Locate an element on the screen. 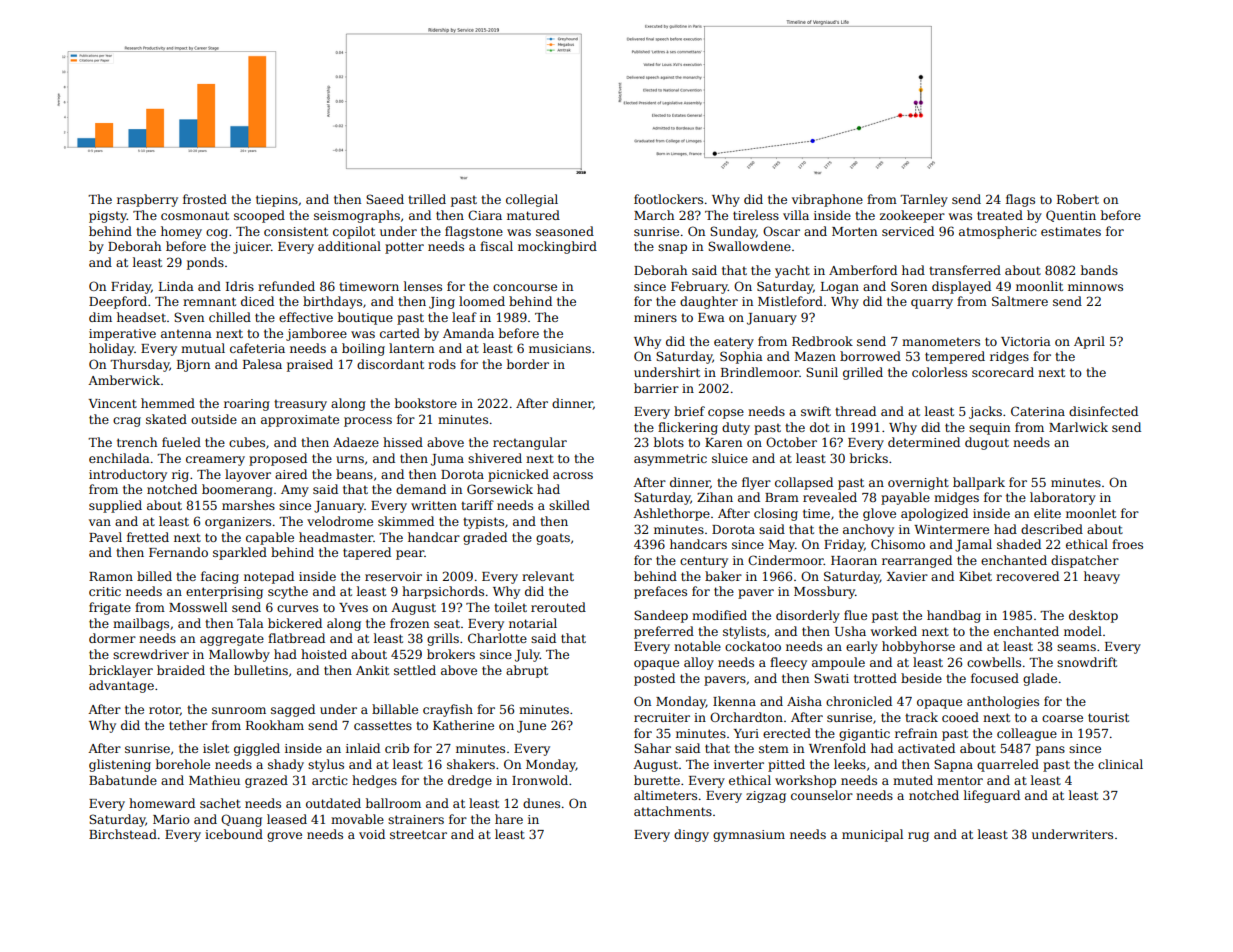 This screenshot has width=1233, height=952. Mario is located at coordinates (171, 819).
